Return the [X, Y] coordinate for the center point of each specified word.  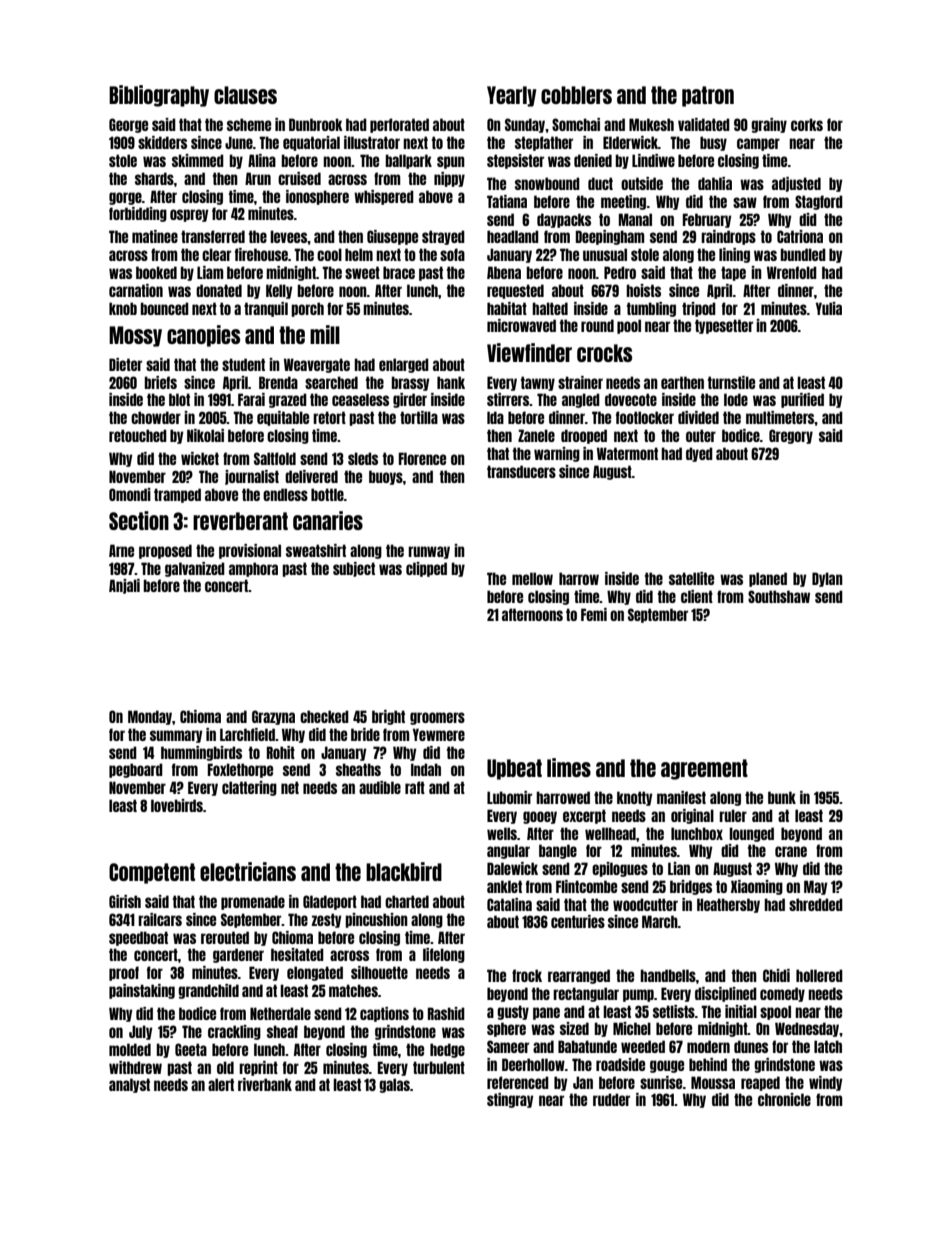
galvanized [195, 569]
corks [807, 124]
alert [221, 1084]
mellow [532, 578]
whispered [384, 197]
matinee [155, 236]
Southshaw [779, 596]
